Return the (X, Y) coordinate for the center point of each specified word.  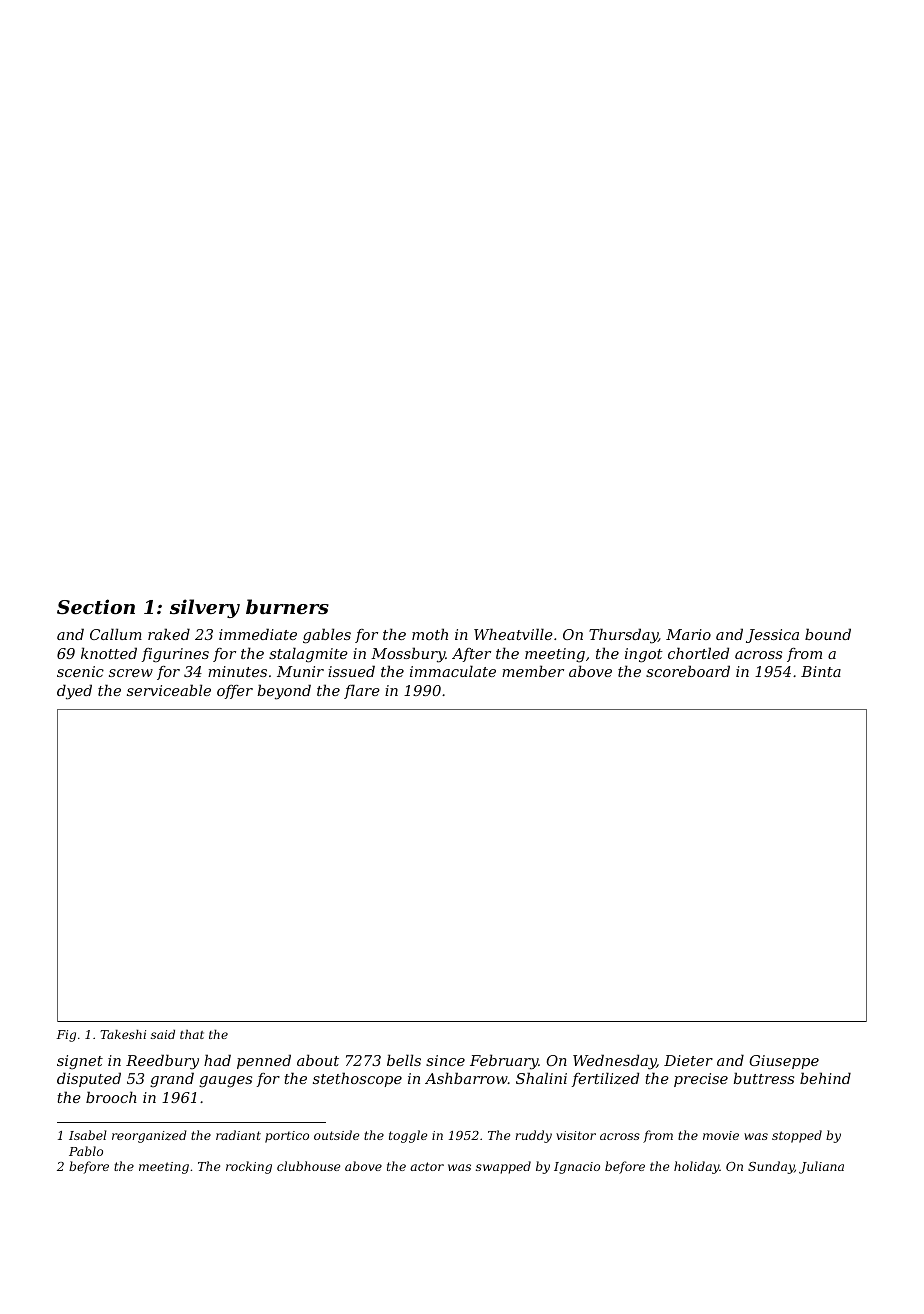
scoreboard (688, 671)
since (445, 1060)
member (533, 671)
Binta (821, 671)
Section (96, 606)
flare (362, 691)
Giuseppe (784, 1062)
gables (327, 636)
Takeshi (123, 1034)
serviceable (169, 690)
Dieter (688, 1060)
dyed (74, 692)
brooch (111, 1097)
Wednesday (615, 1062)
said (163, 1034)
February (504, 1062)
